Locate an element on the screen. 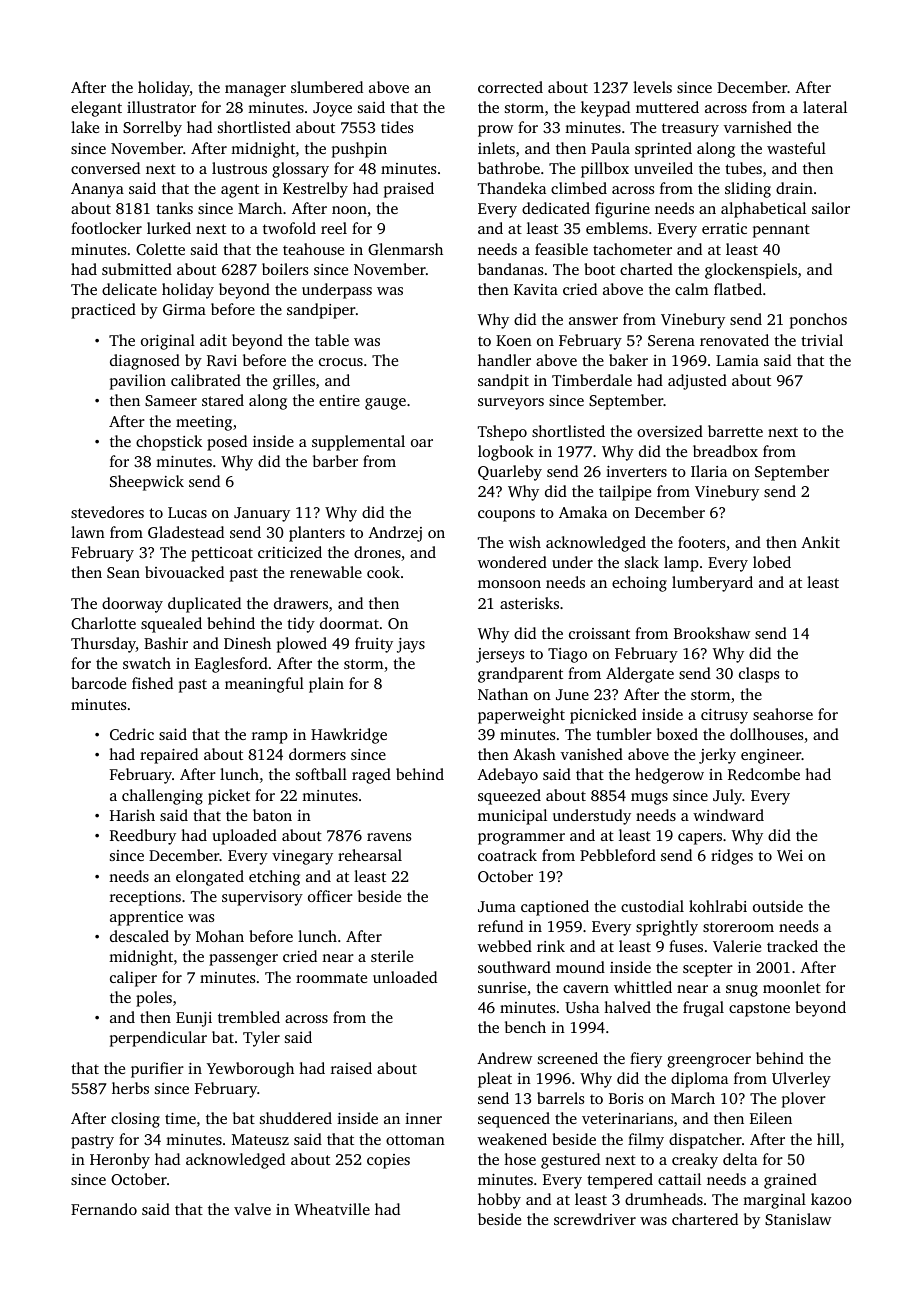  inner is located at coordinates (423, 1118).
